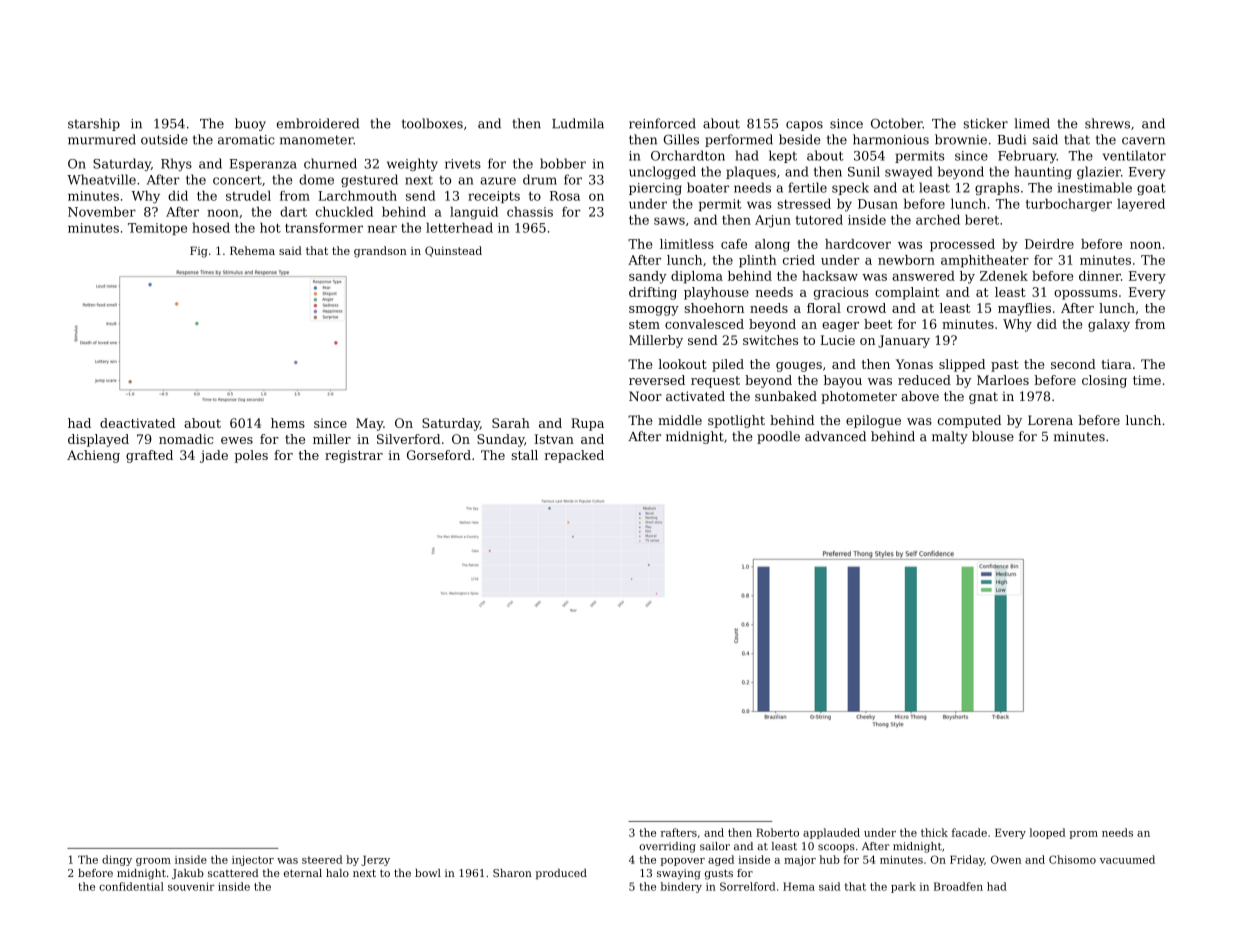  Describe the element at coordinates (574, 456) in the screenshot. I see `repacked` at that location.
